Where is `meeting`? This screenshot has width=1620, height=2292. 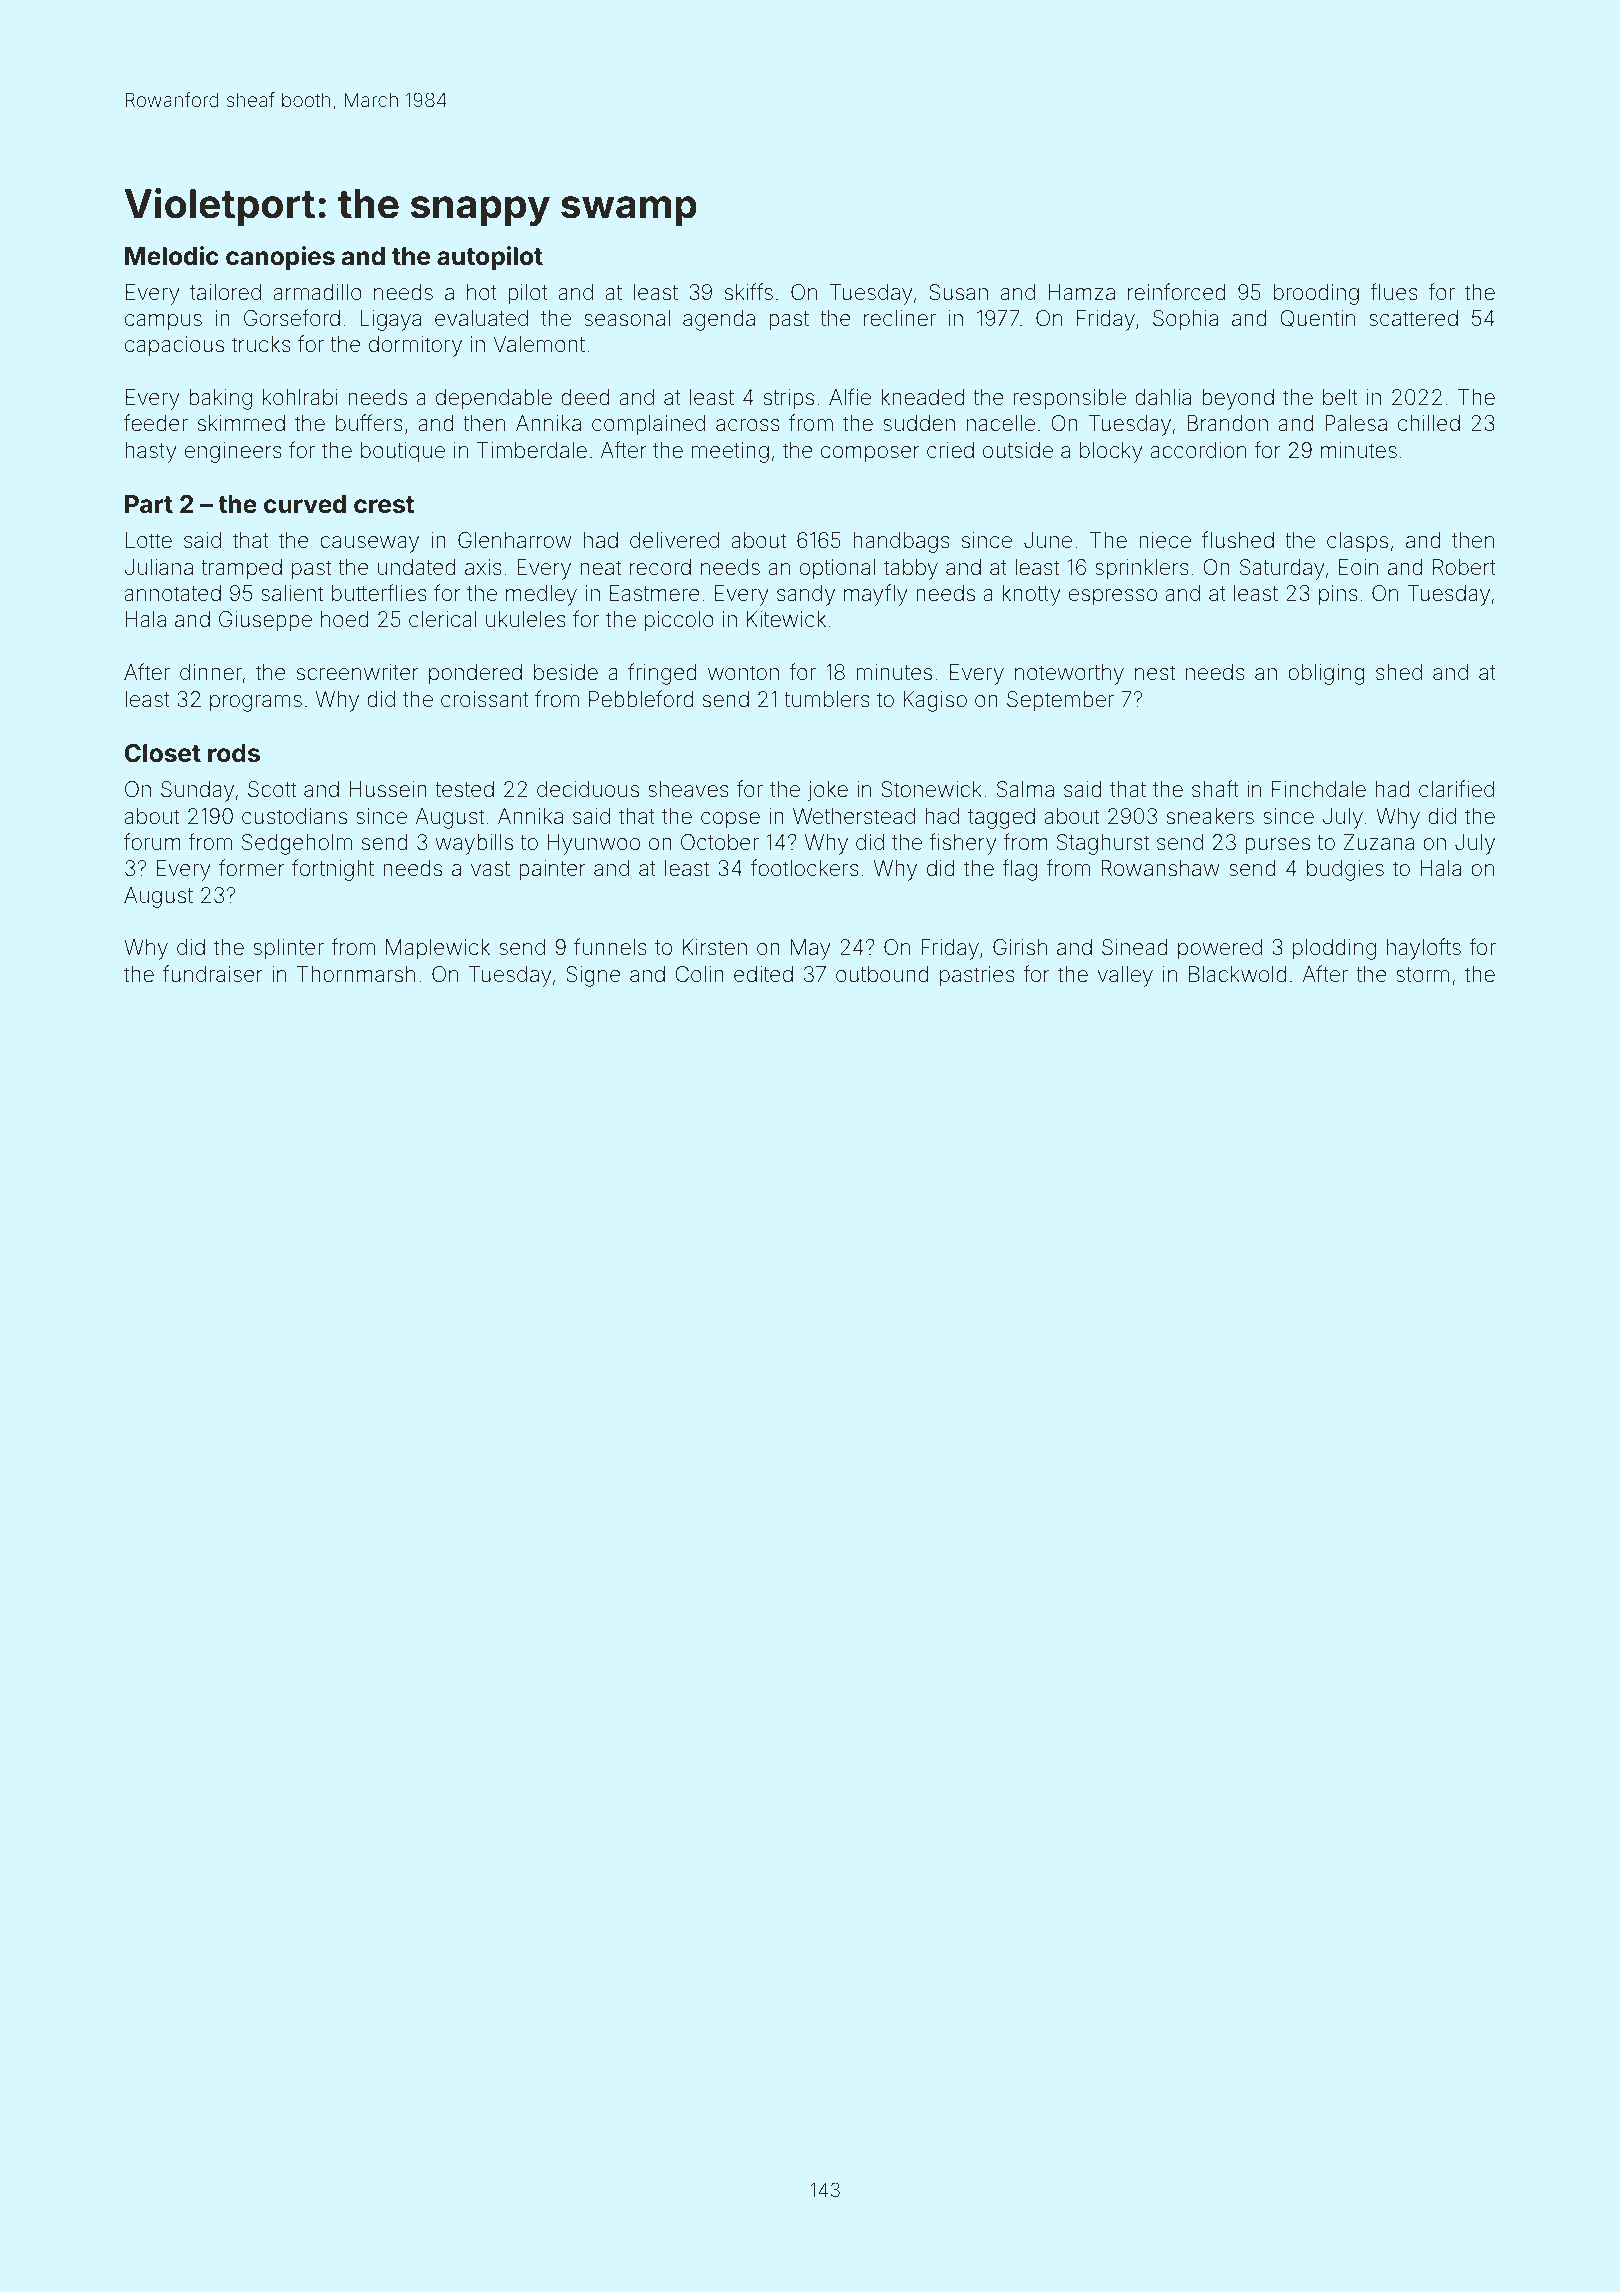 meeting is located at coordinates (730, 452).
